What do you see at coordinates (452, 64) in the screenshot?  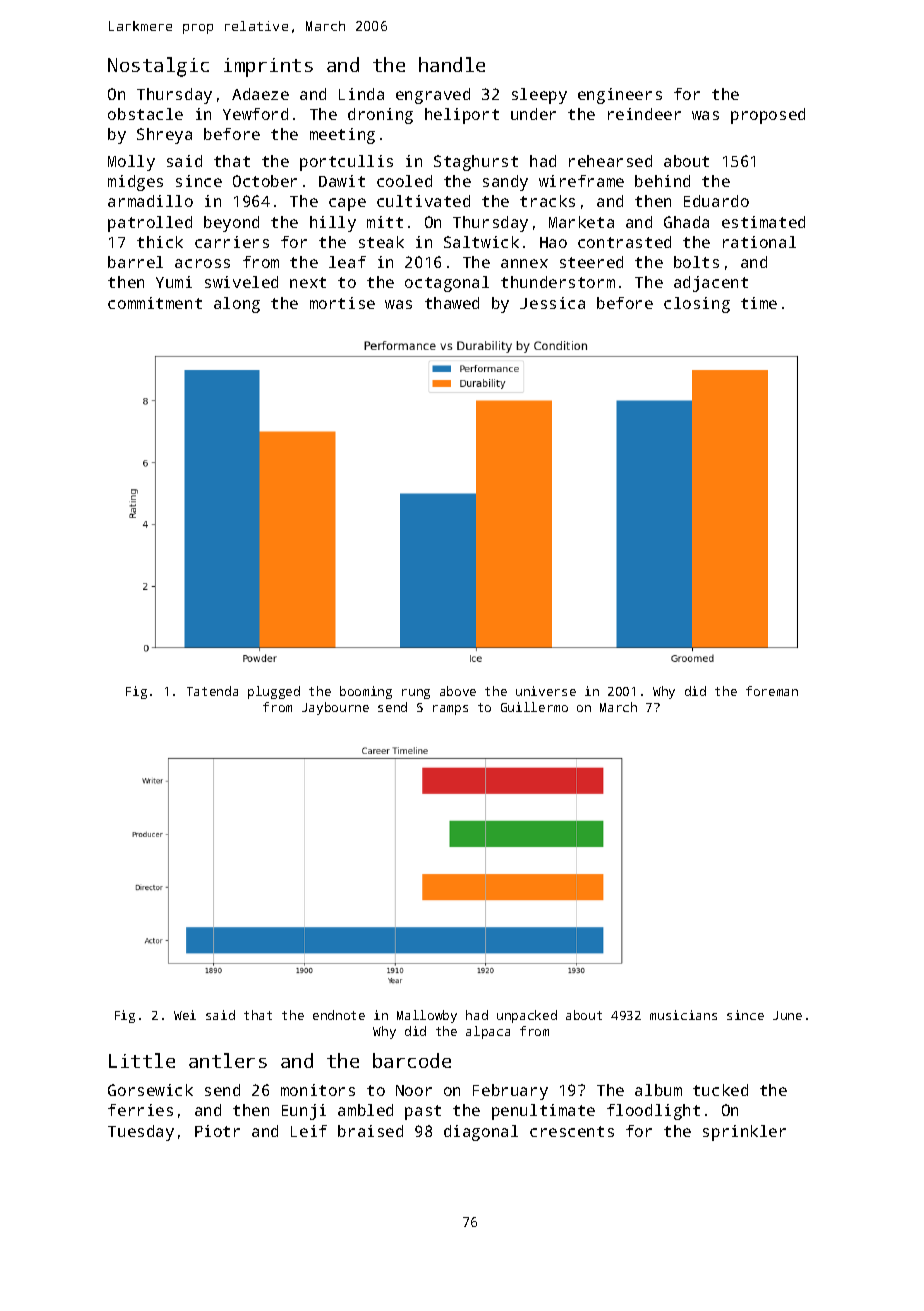 I see `handle` at bounding box center [452, 64].
